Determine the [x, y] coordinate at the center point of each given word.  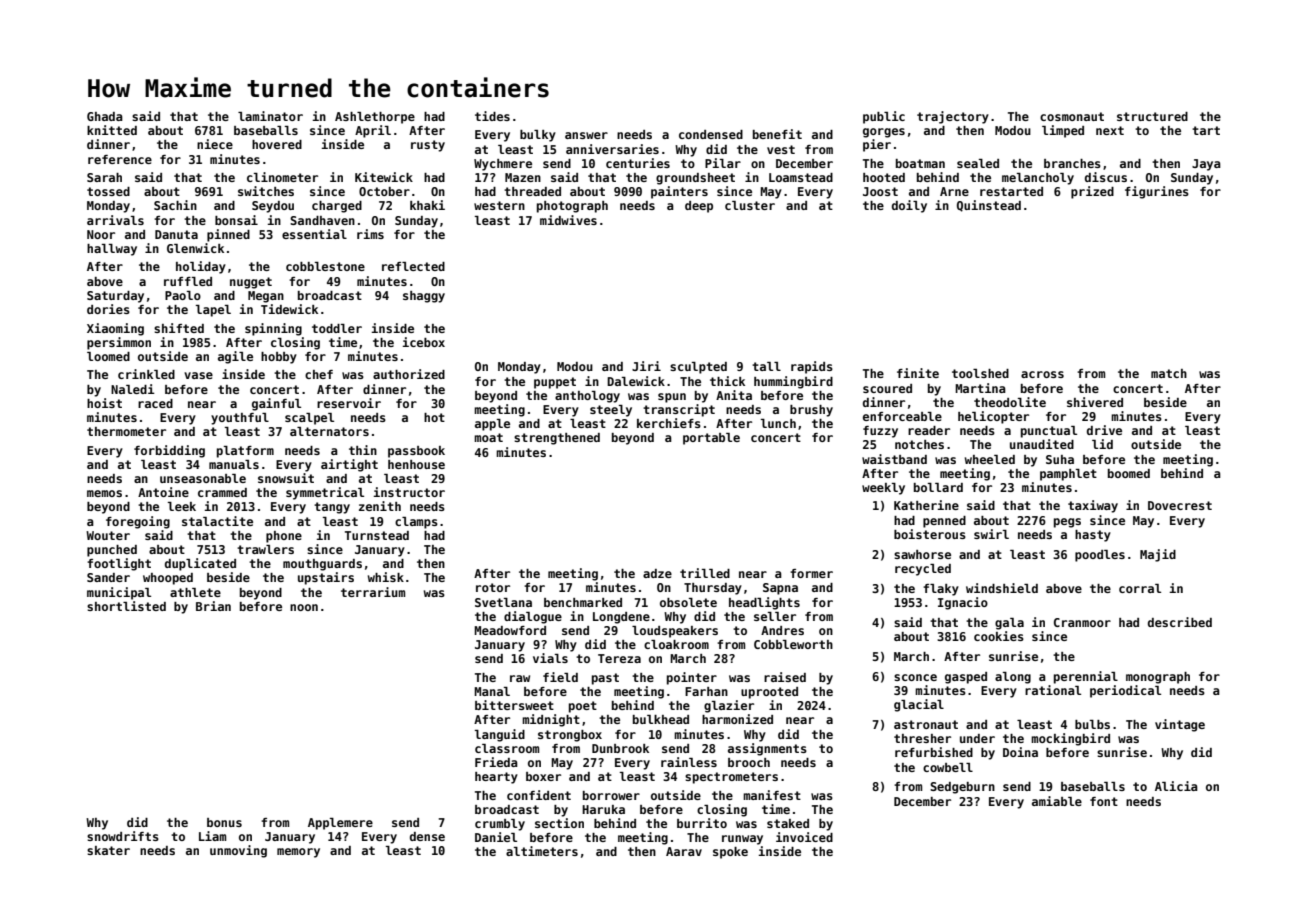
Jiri [646, 366]
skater [108, 850]
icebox [423, 342]
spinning [273, 329]
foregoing [138, 522]
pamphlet [1068, 475]
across [1042, 374]
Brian [213, 606]
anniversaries [612, 149]
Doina [1020, 752]
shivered [1095, 402]
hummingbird [793, 382]
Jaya [1206, 165]
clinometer [282, 177]
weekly [883, 489]
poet [583, 707]
